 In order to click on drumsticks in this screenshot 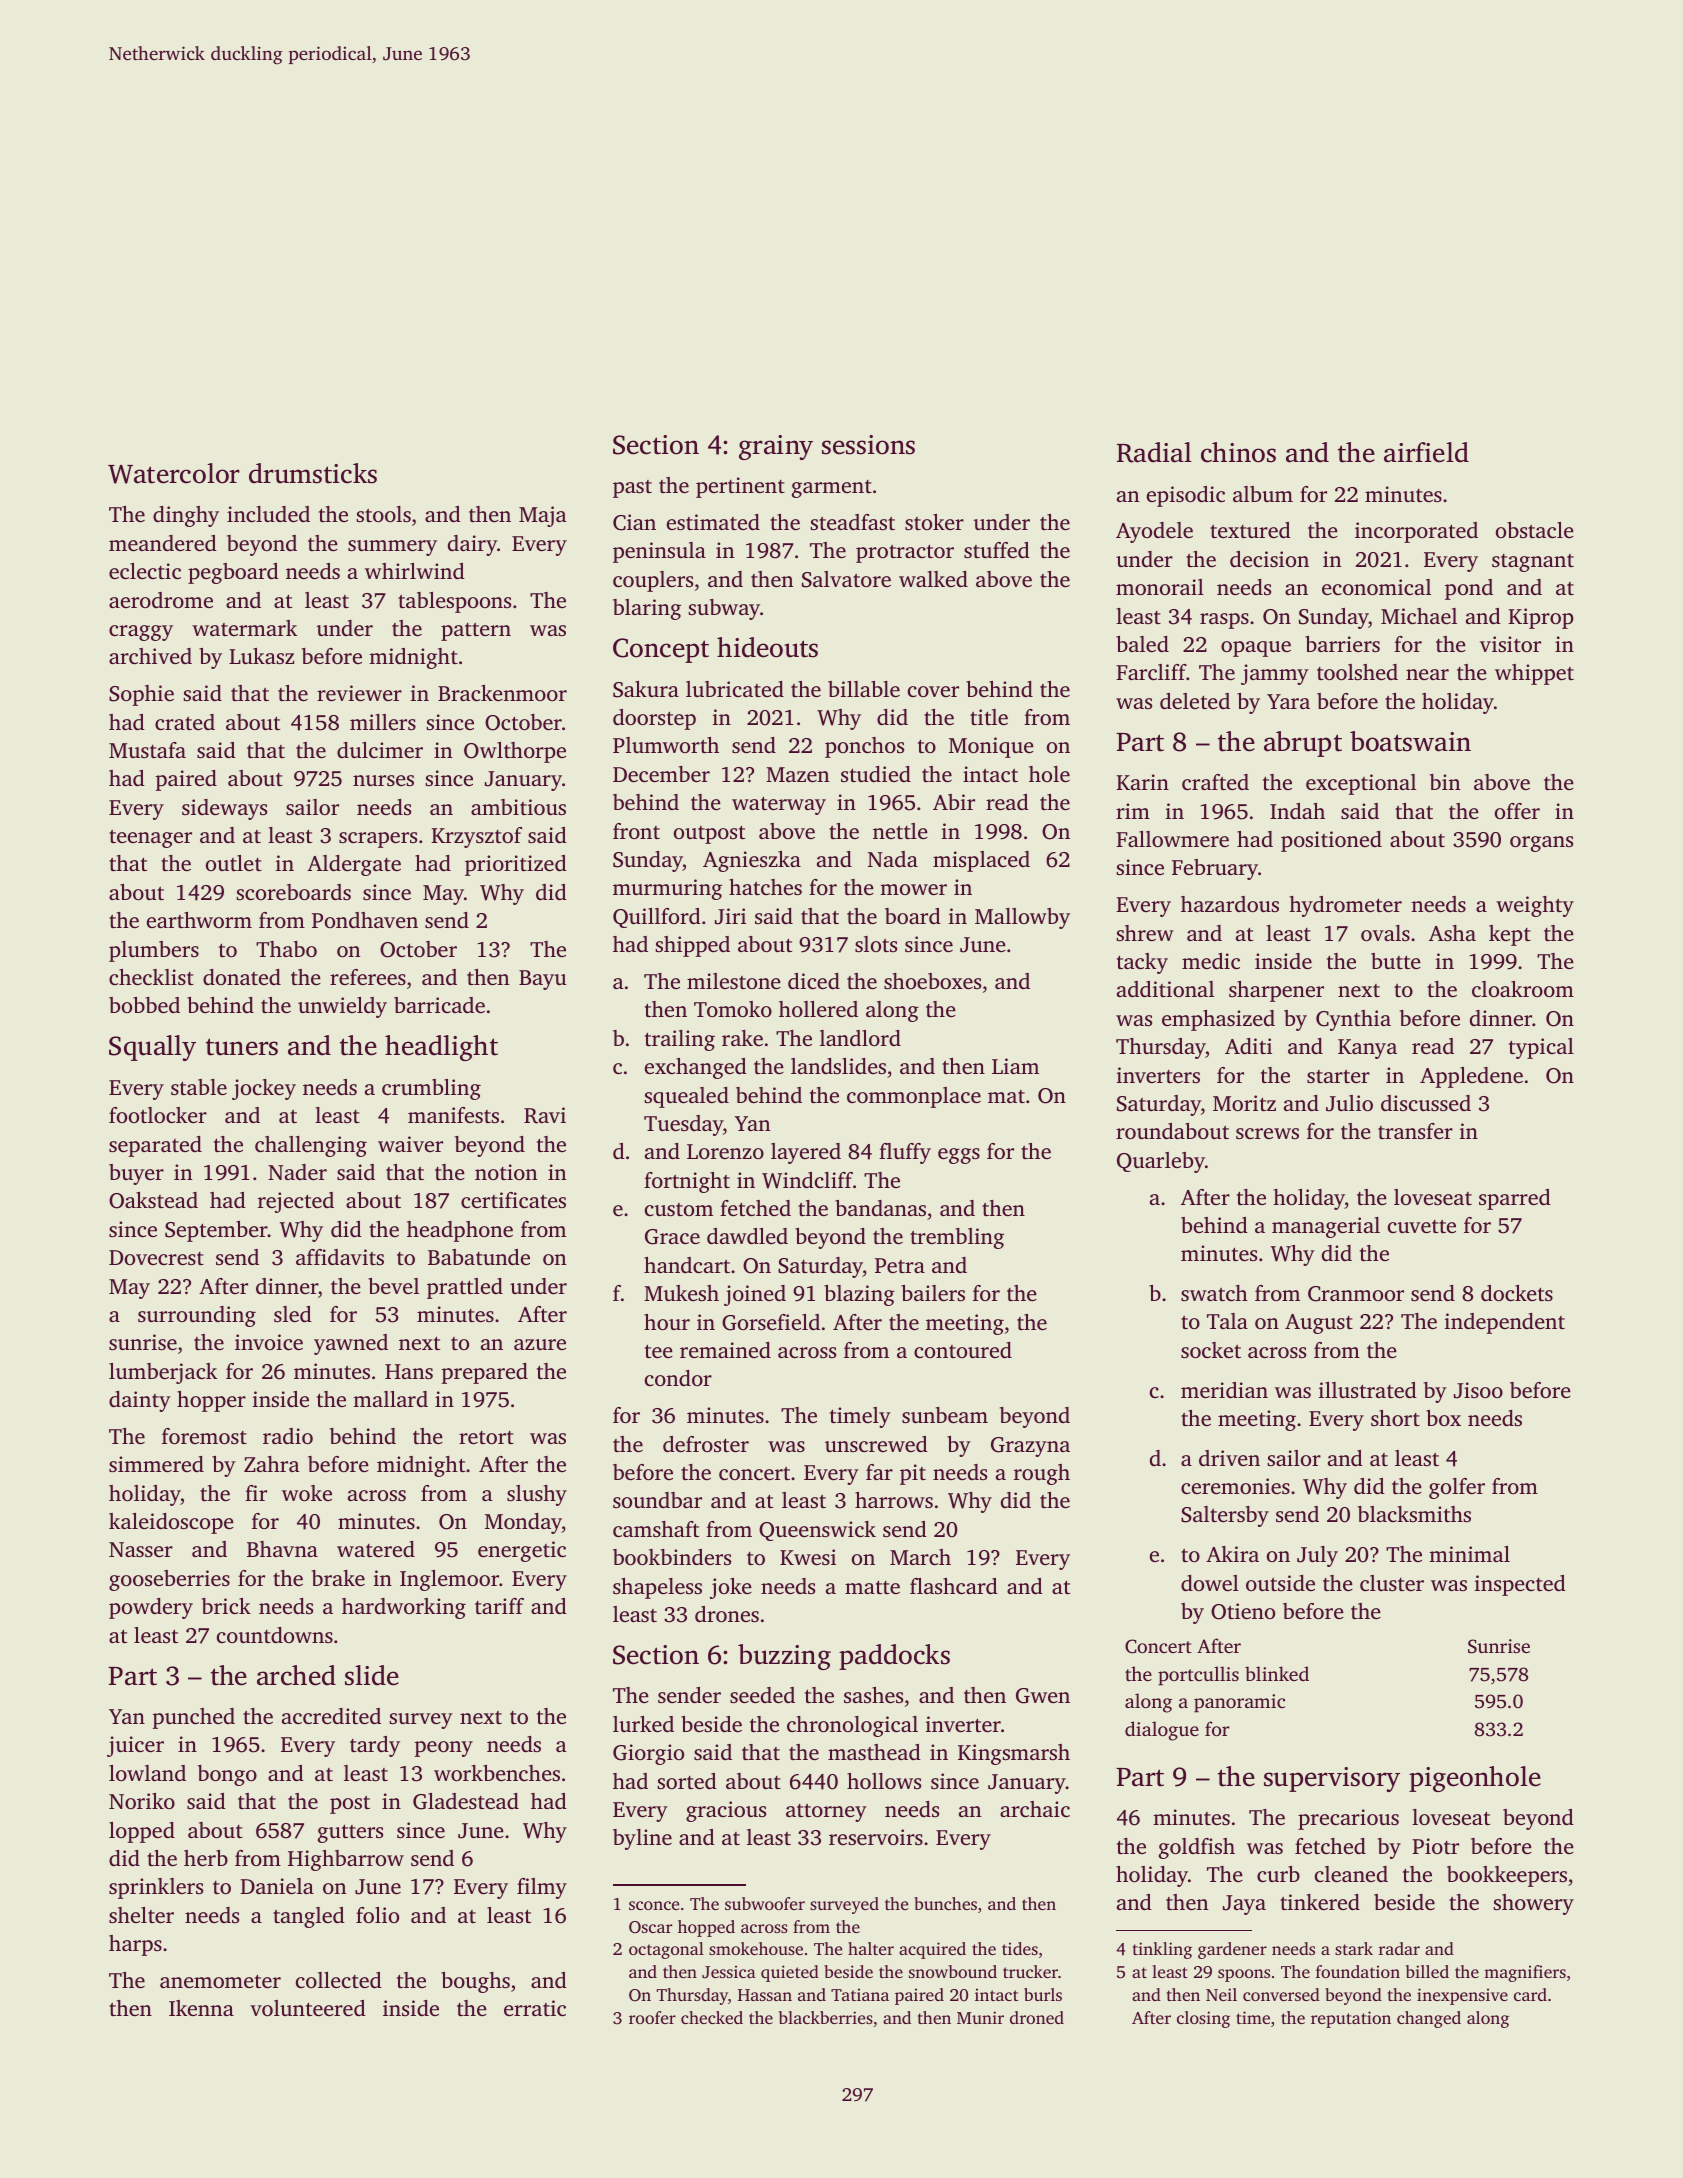, I will do `click(313, 473)`.
